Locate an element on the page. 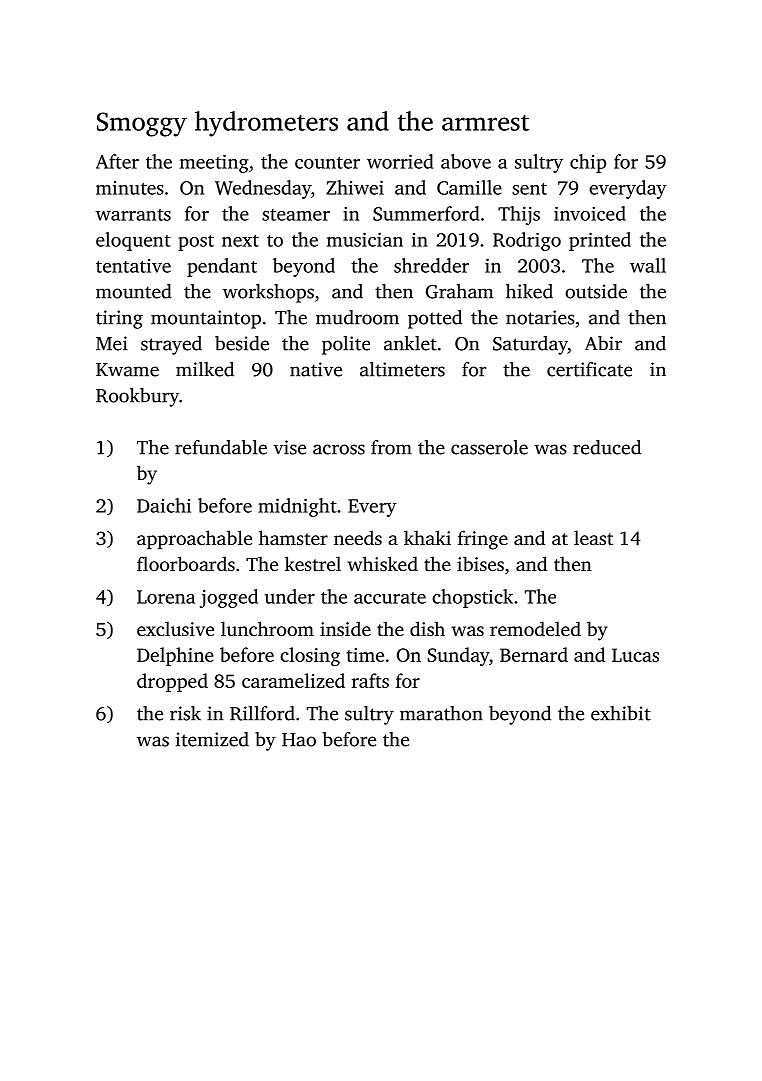  marathon is located at coordinates (441, 713).
